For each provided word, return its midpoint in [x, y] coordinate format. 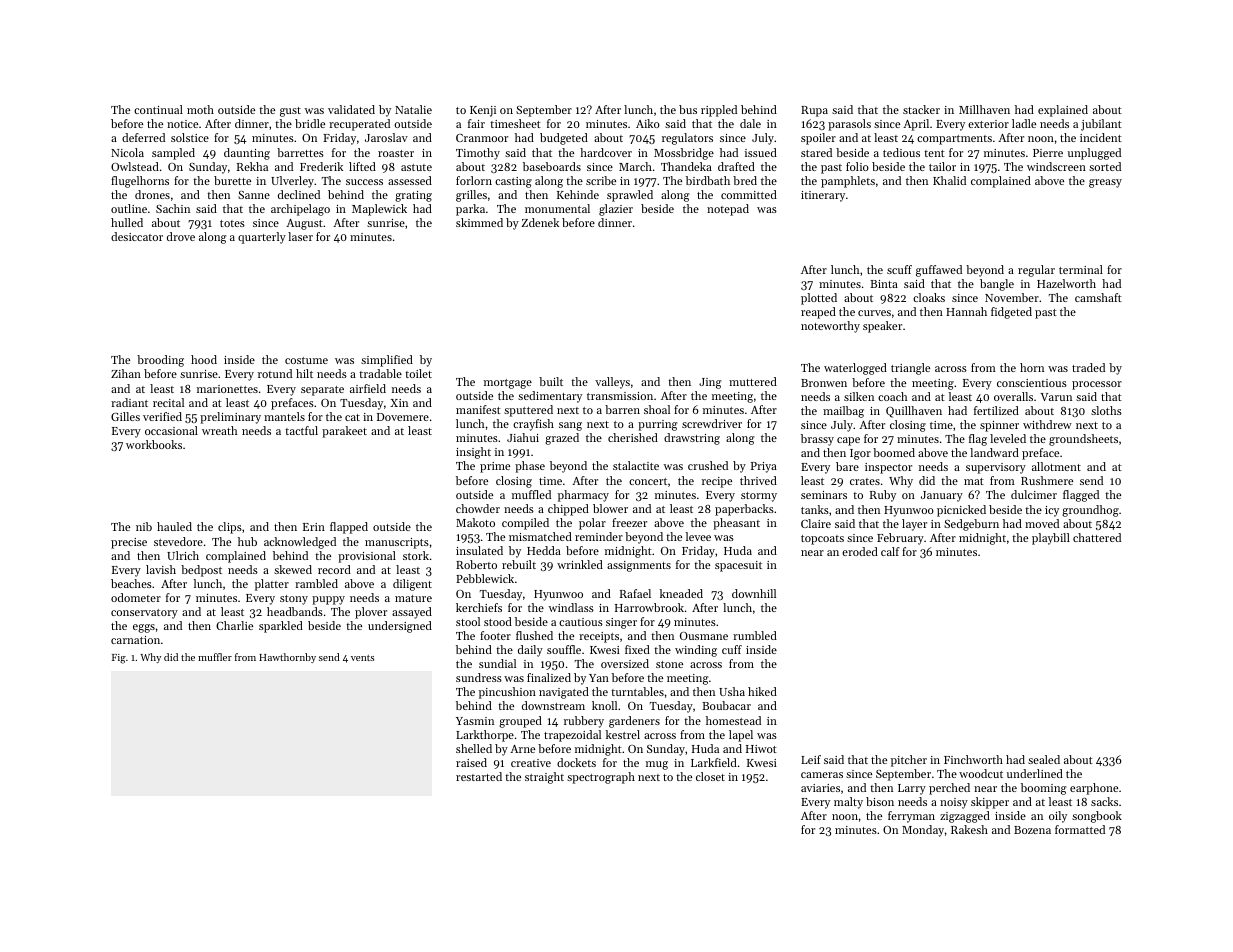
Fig [119, 659]
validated [351, 109]
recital [168, 402]
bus [688, 109]
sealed [1044, 759]
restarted [479, 776]
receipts [599, 637]
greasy [1105, 183]
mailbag [843, 412]
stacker [921, 109]
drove [181, 236]
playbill [1051, 539]
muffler [215, 657]
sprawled [630, 196]
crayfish [533, 425]
